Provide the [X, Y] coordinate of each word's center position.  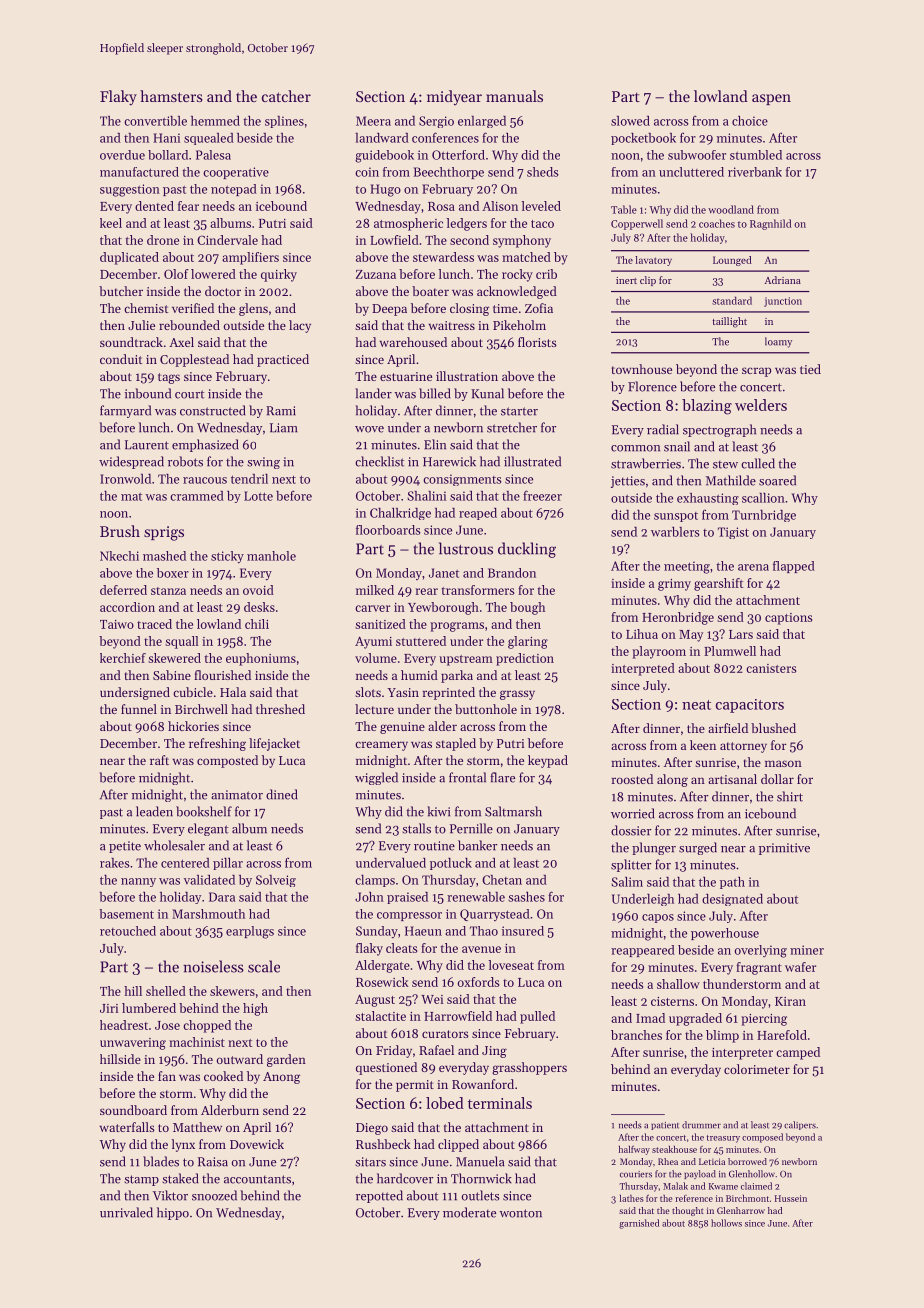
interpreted [643, 669]
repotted [379, 1196]
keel [111, 223]
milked [375, 590]
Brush [120, 531]
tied [810, 369]
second [469, 240]
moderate [469, 1212]
